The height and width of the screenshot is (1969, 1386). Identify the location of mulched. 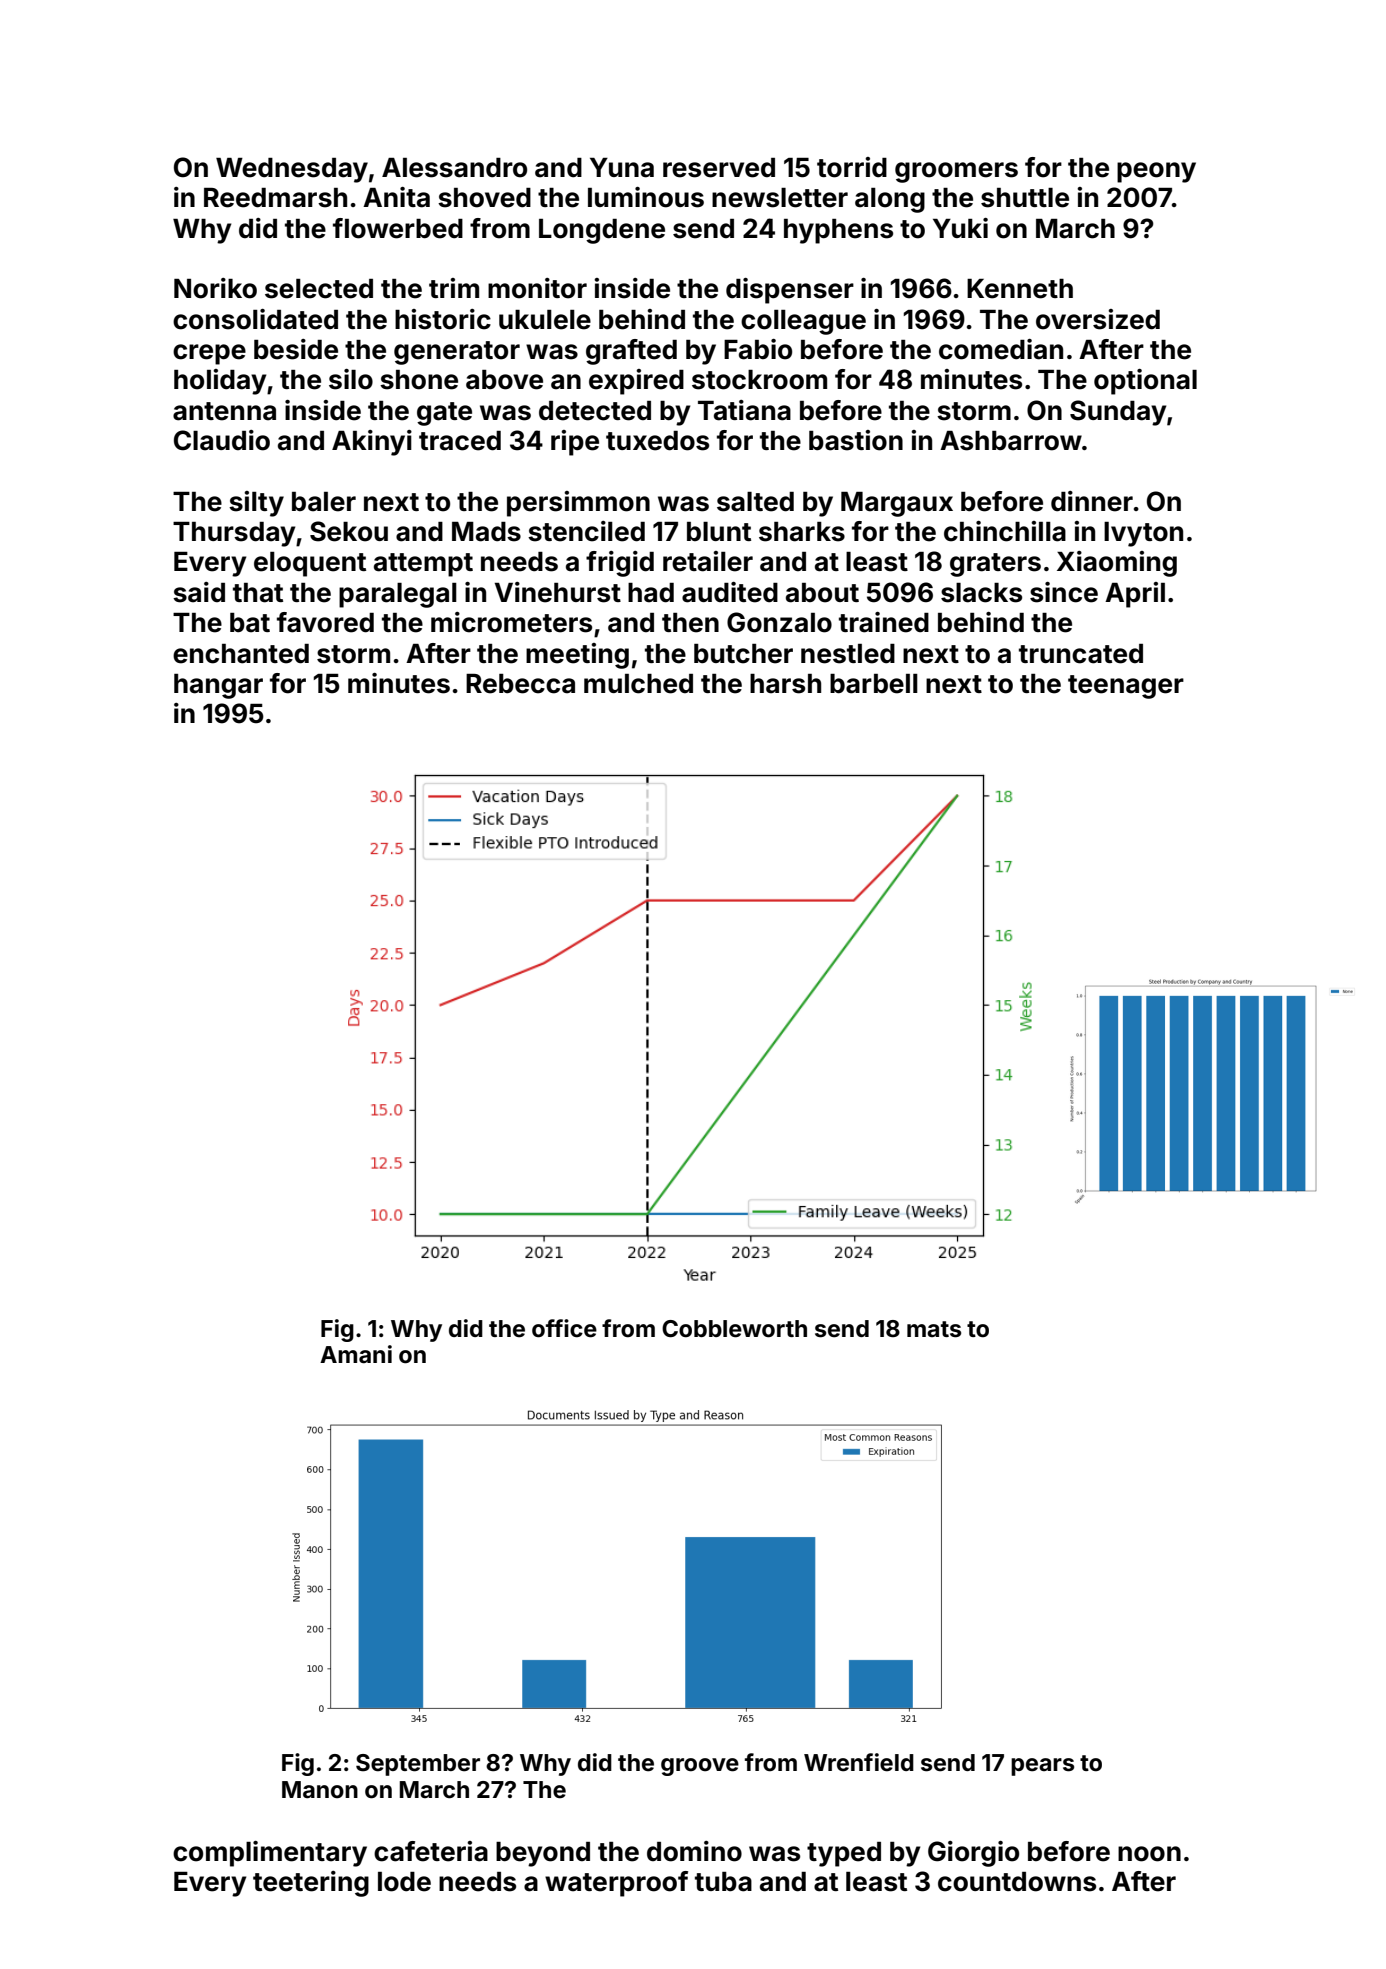
(638, 684).
